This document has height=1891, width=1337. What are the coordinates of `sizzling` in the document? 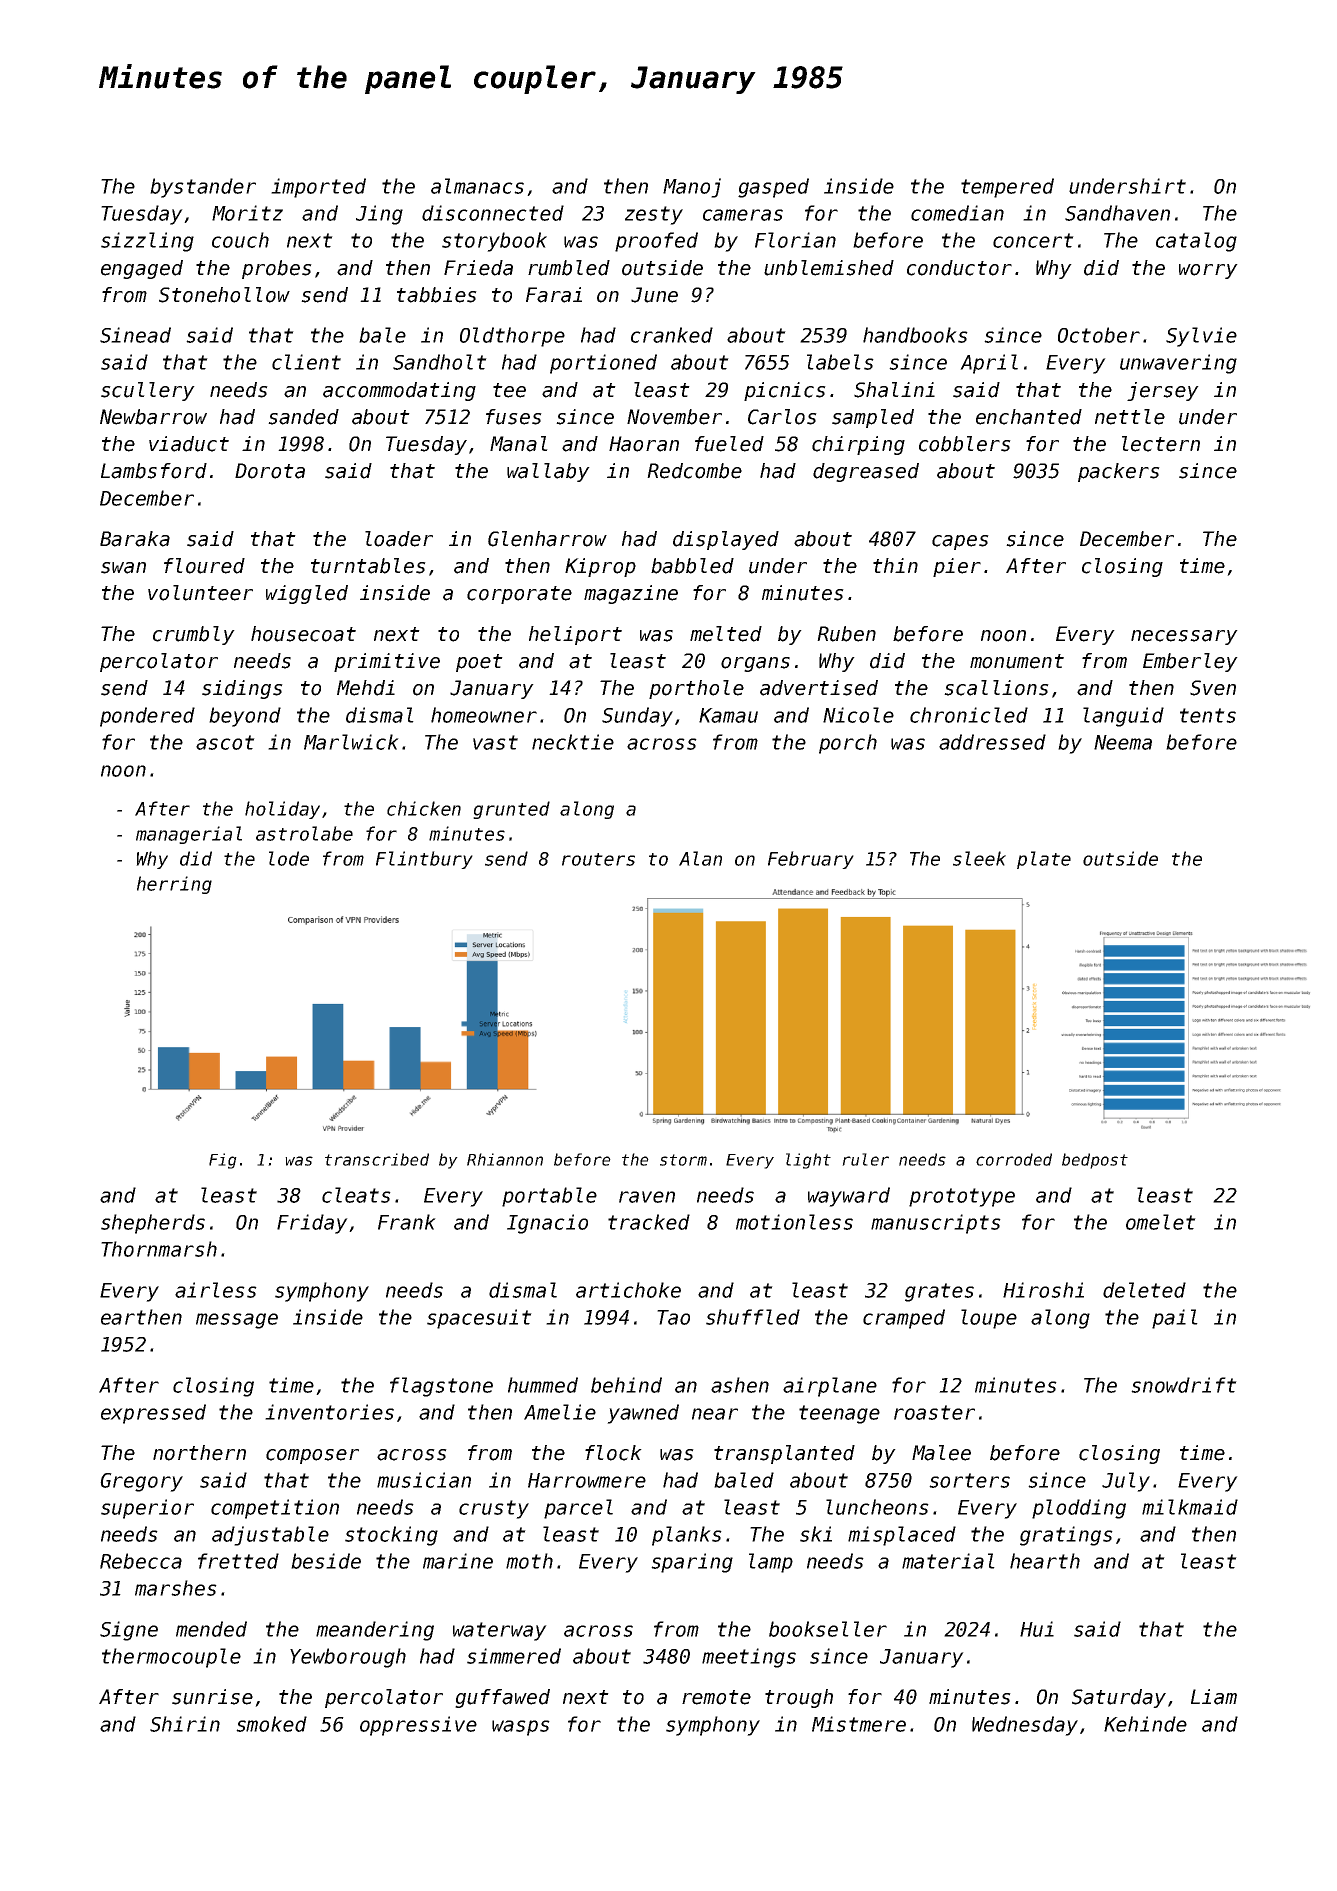 It's located at (147, 242).
